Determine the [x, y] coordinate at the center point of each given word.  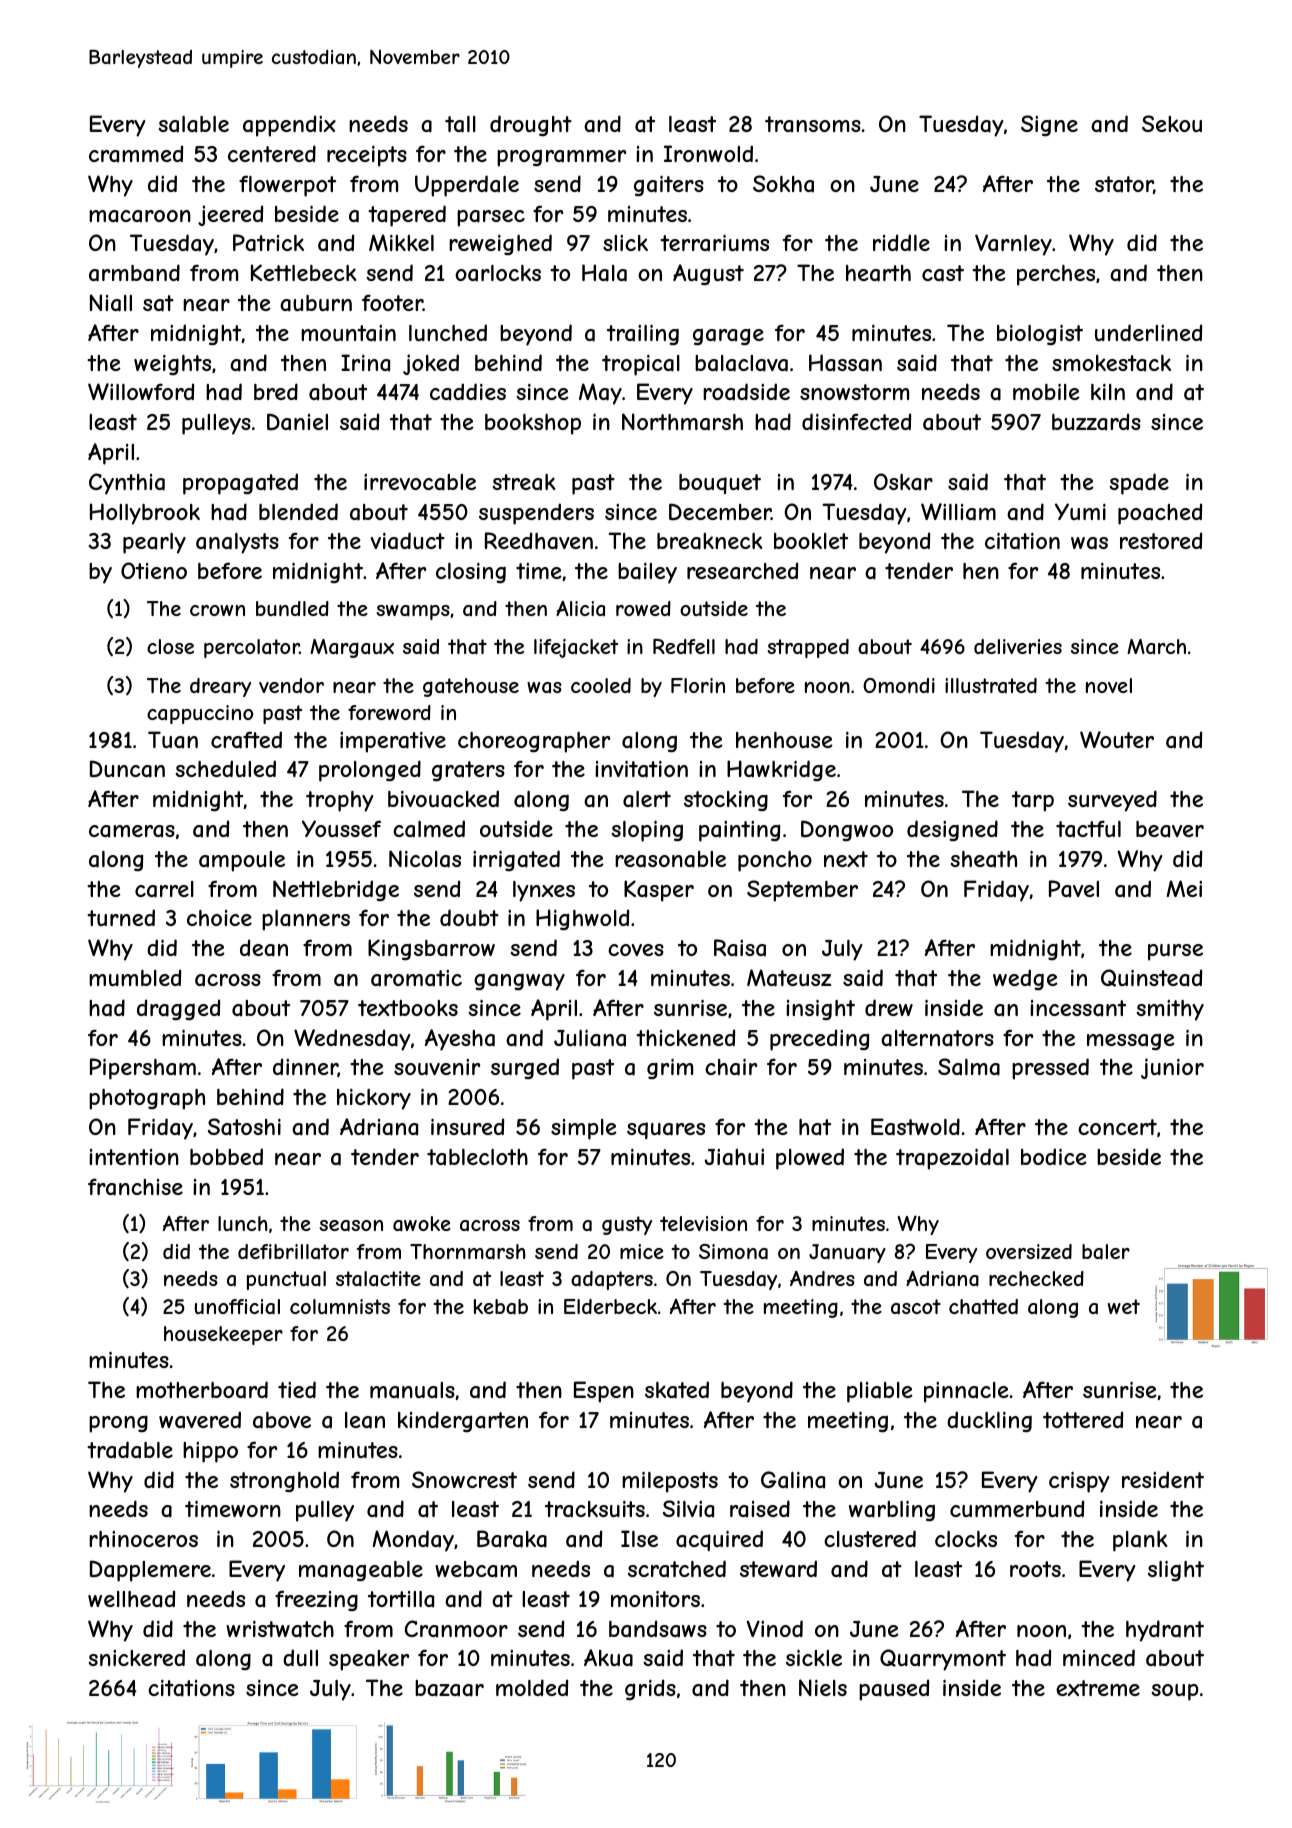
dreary [220, 687]
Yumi [1080, 511]
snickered [136, 1657]
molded [532, 1687]
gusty [627, 1225]
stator [1124, 185]
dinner [305, 1067]
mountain [348, 333]
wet [1124, 1306]
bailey [647, 573]
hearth [878, 273]
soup [1175, 1692]
